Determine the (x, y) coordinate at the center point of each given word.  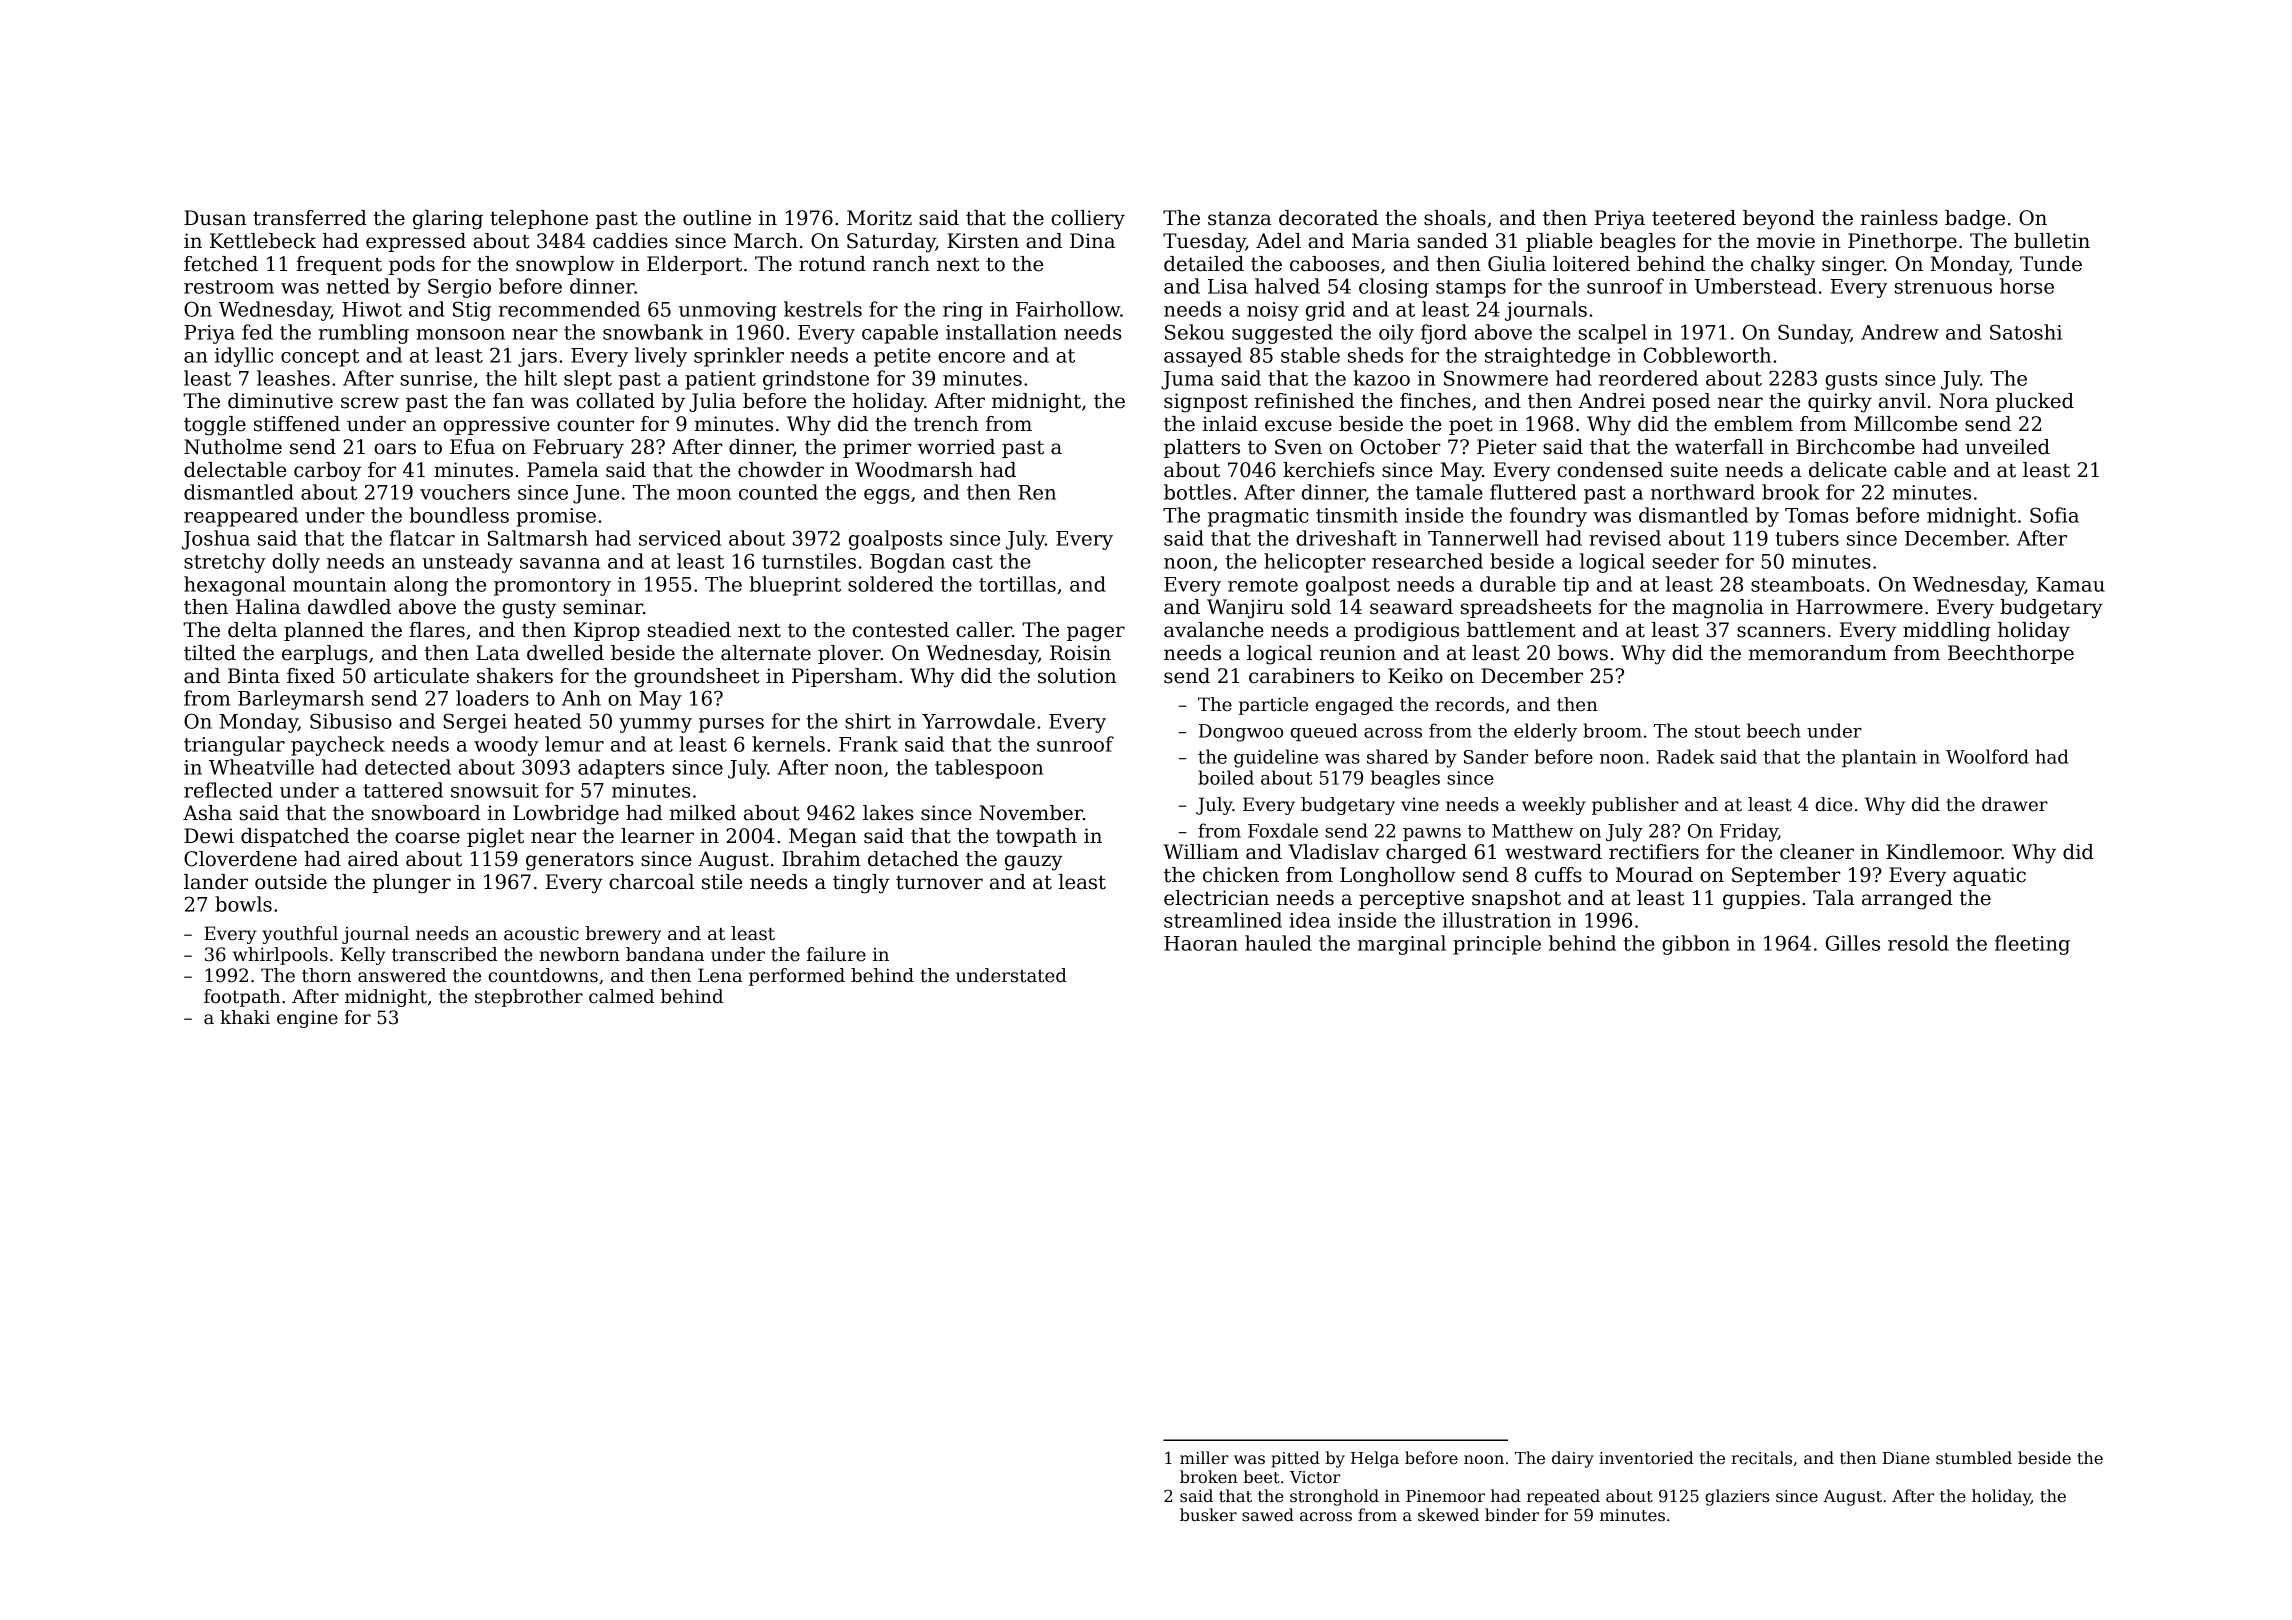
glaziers (1737, 1497)
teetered (1694, 218)
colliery (1088, 220)
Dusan (215, 218)
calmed (621, 996)
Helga (1375, 1459)
